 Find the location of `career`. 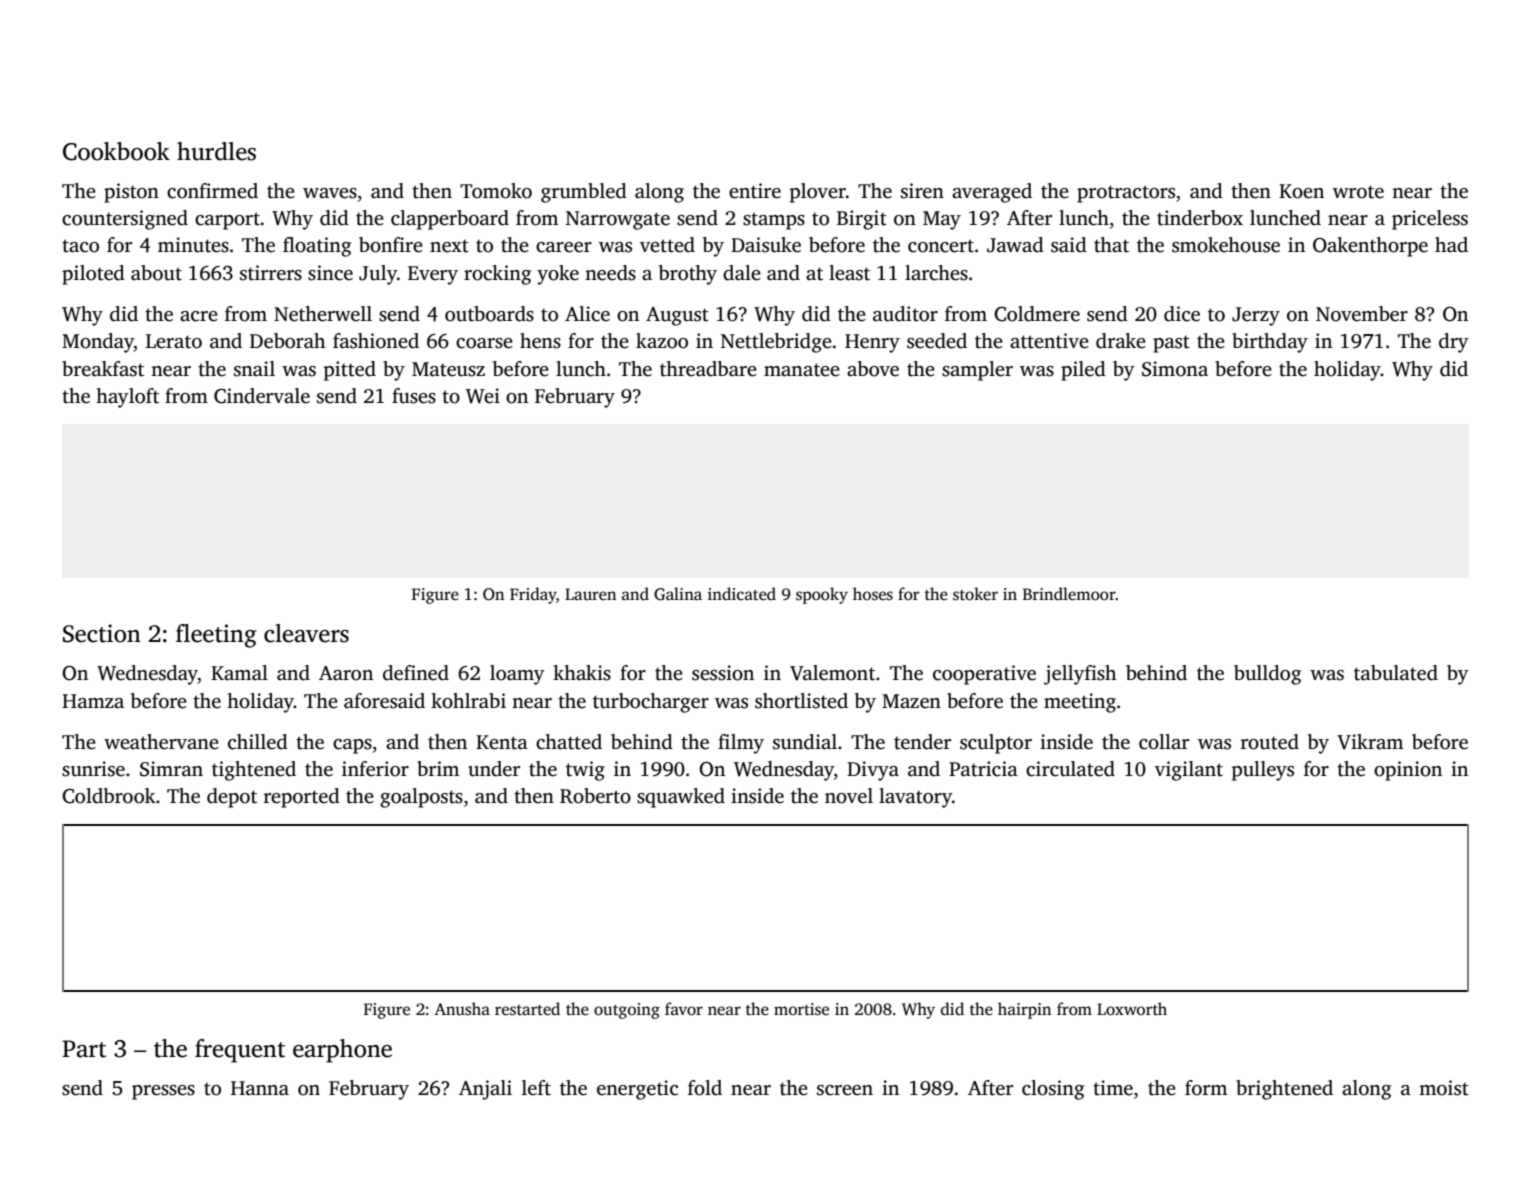

career is located at coordinates (564, 247).
